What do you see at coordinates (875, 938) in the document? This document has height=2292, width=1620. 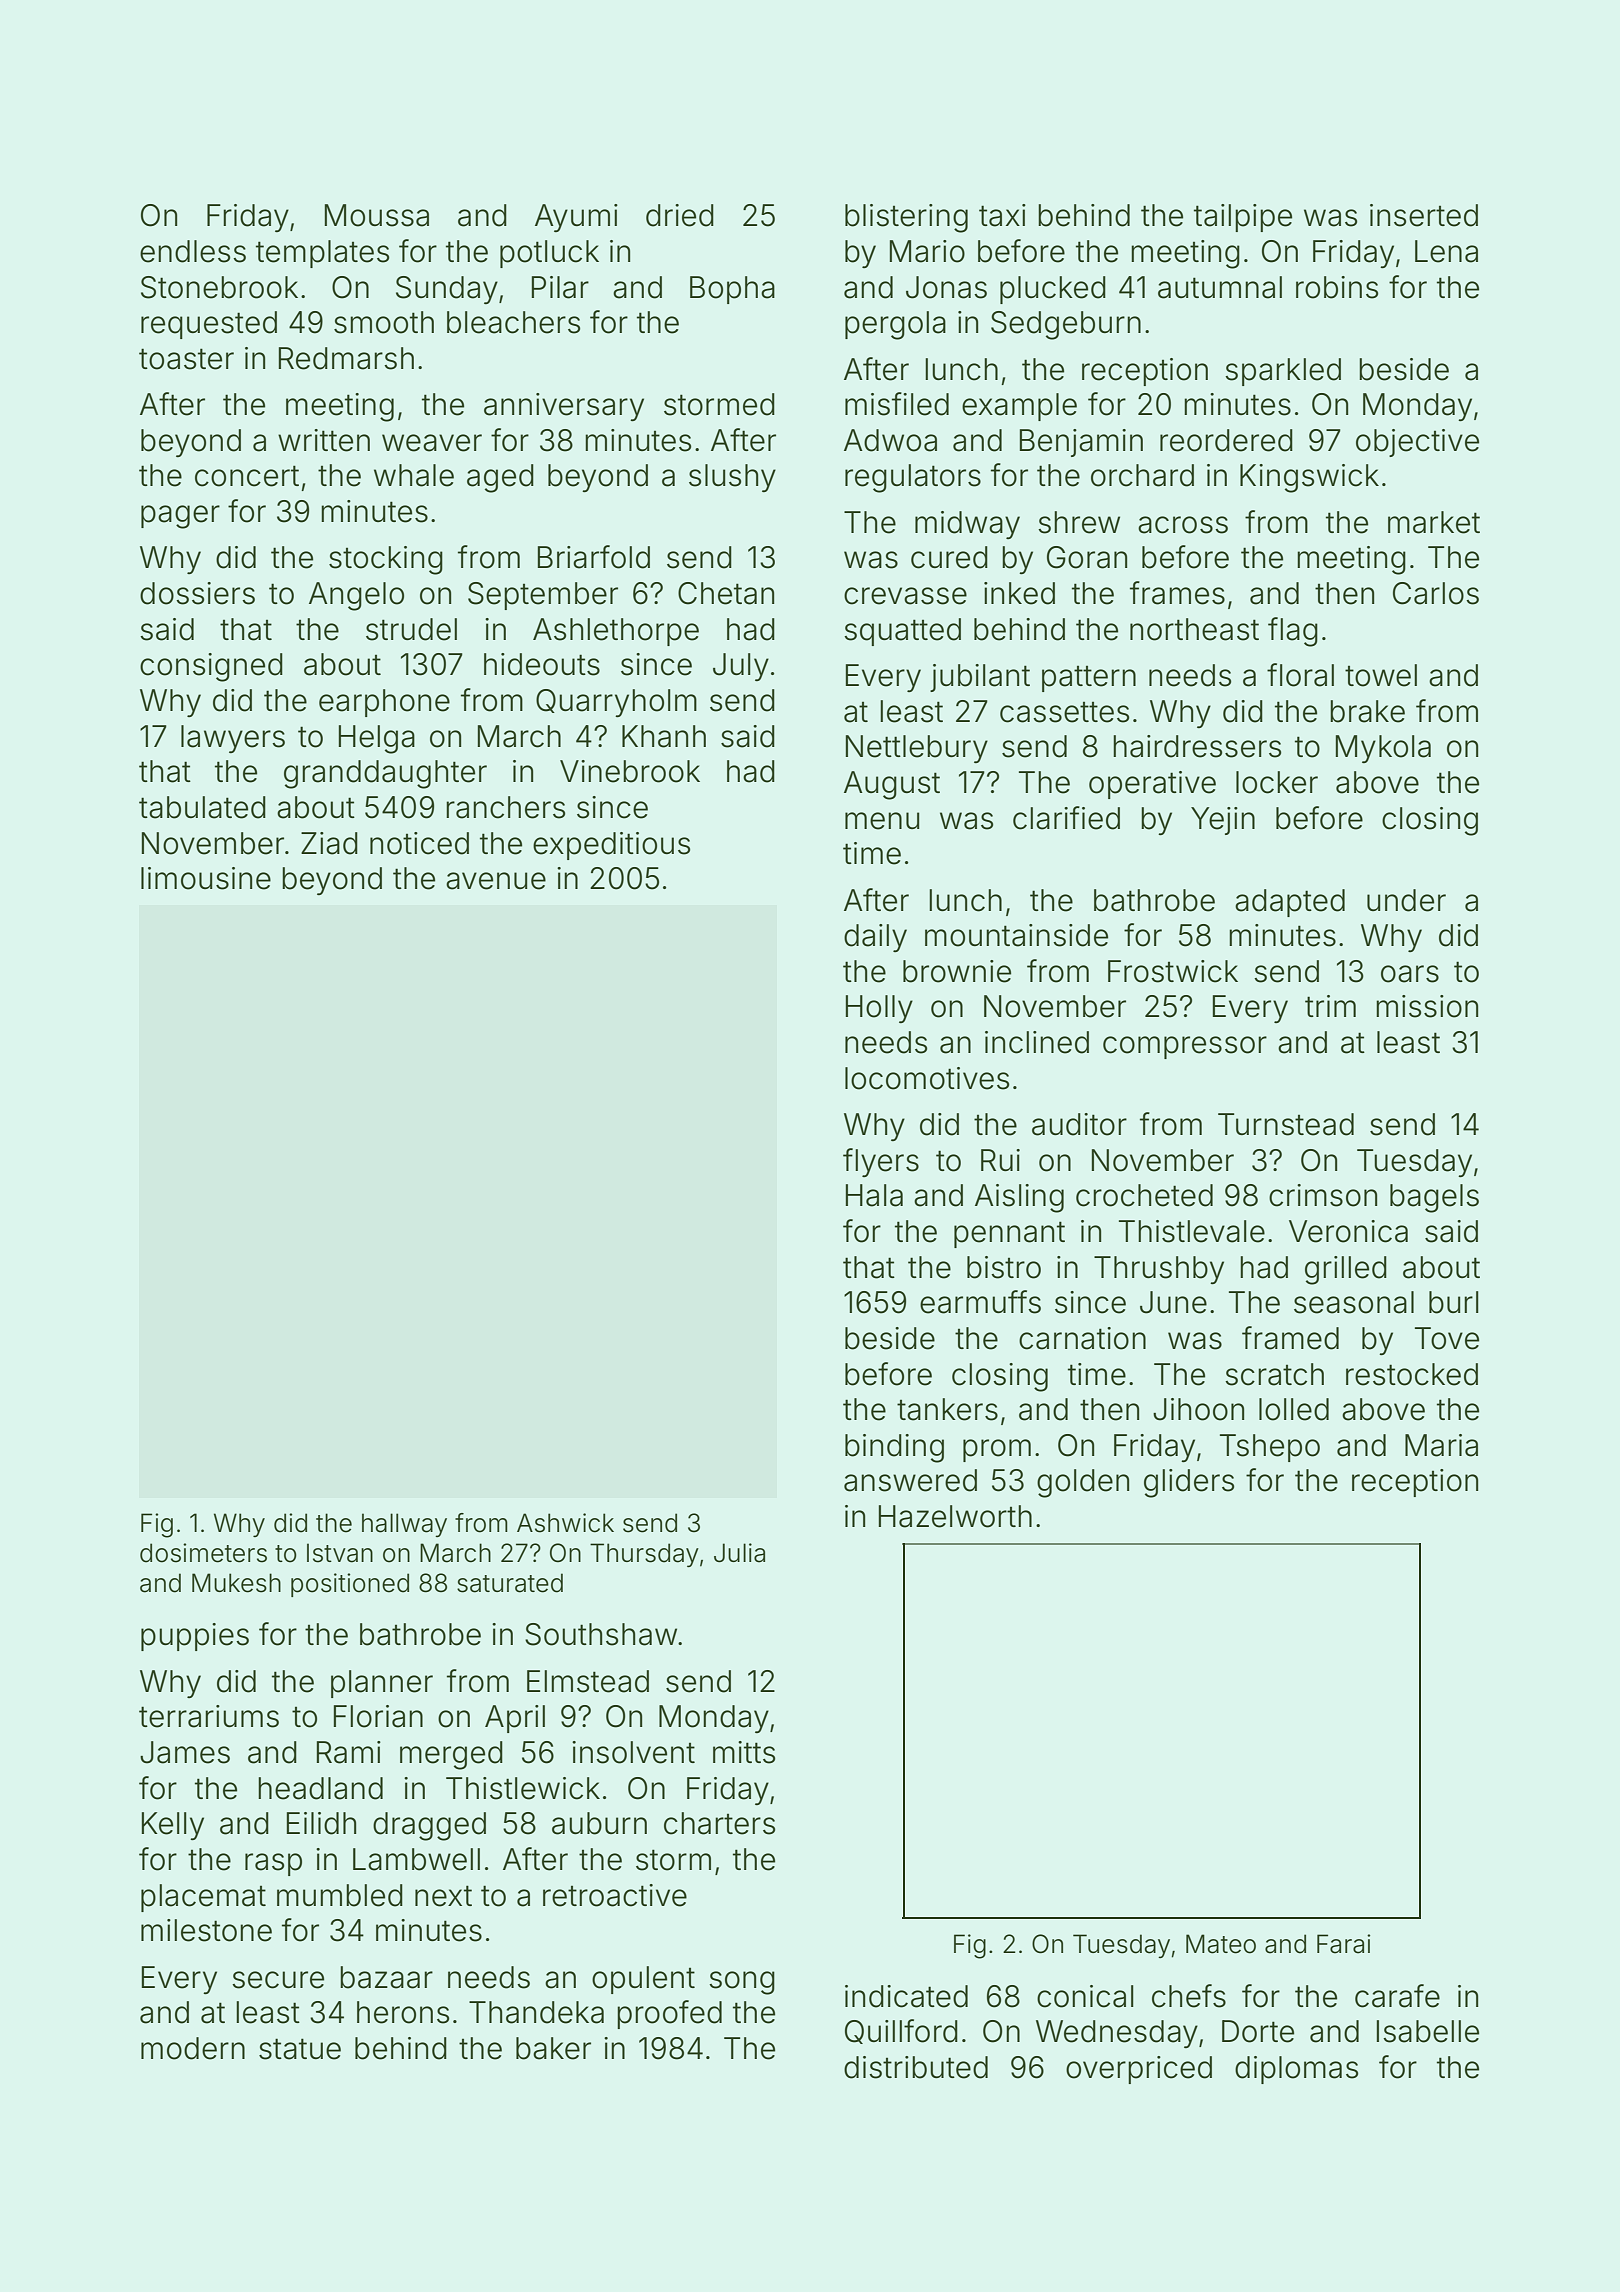 I see `daily` at bounding box center [875, 938].
